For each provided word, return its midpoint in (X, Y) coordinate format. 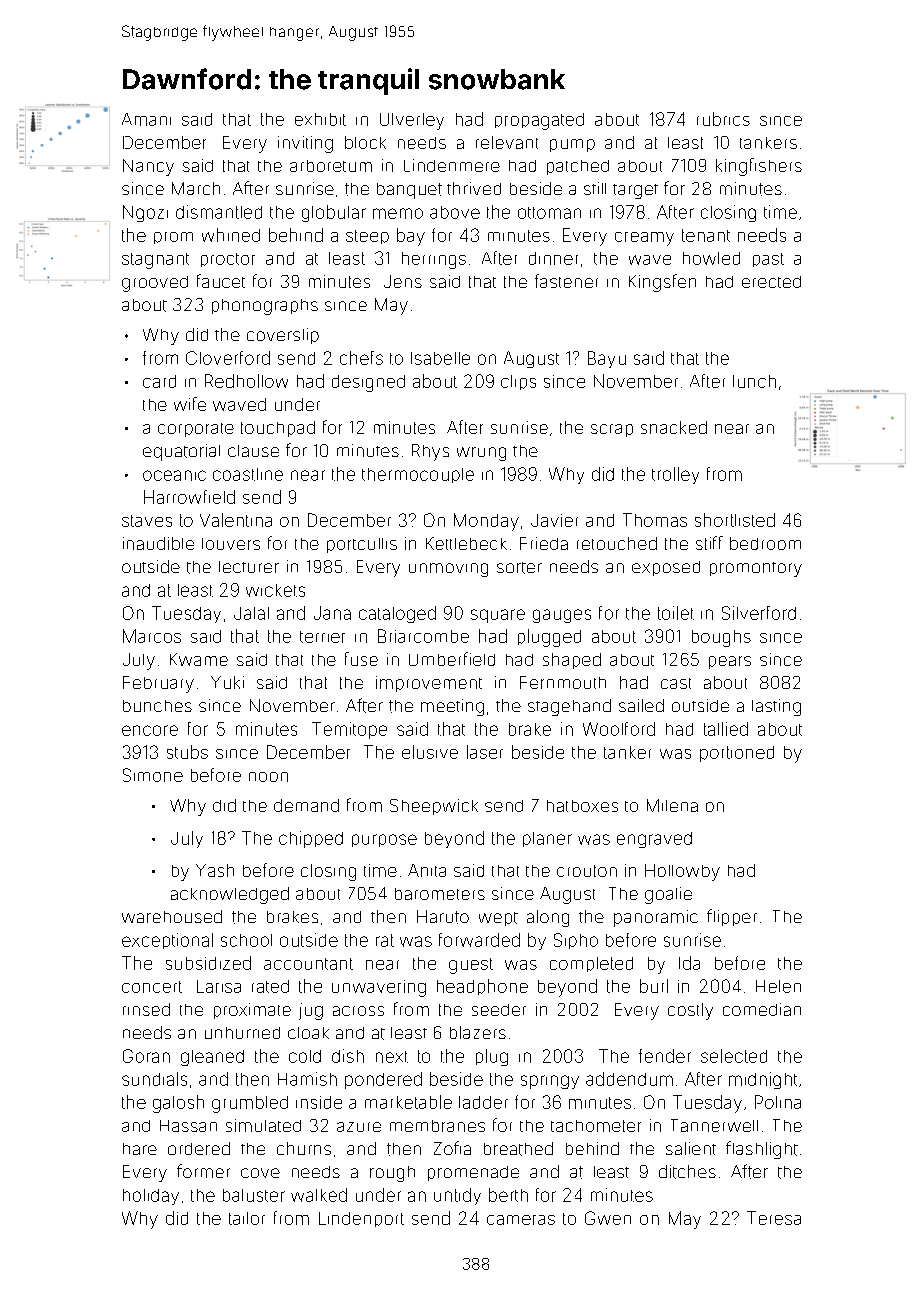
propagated (539, 121)
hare (140, 1149)
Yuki (227, 682)
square (498, 616)
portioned (737, 754)
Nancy (148, 167)
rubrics (723, 119)
